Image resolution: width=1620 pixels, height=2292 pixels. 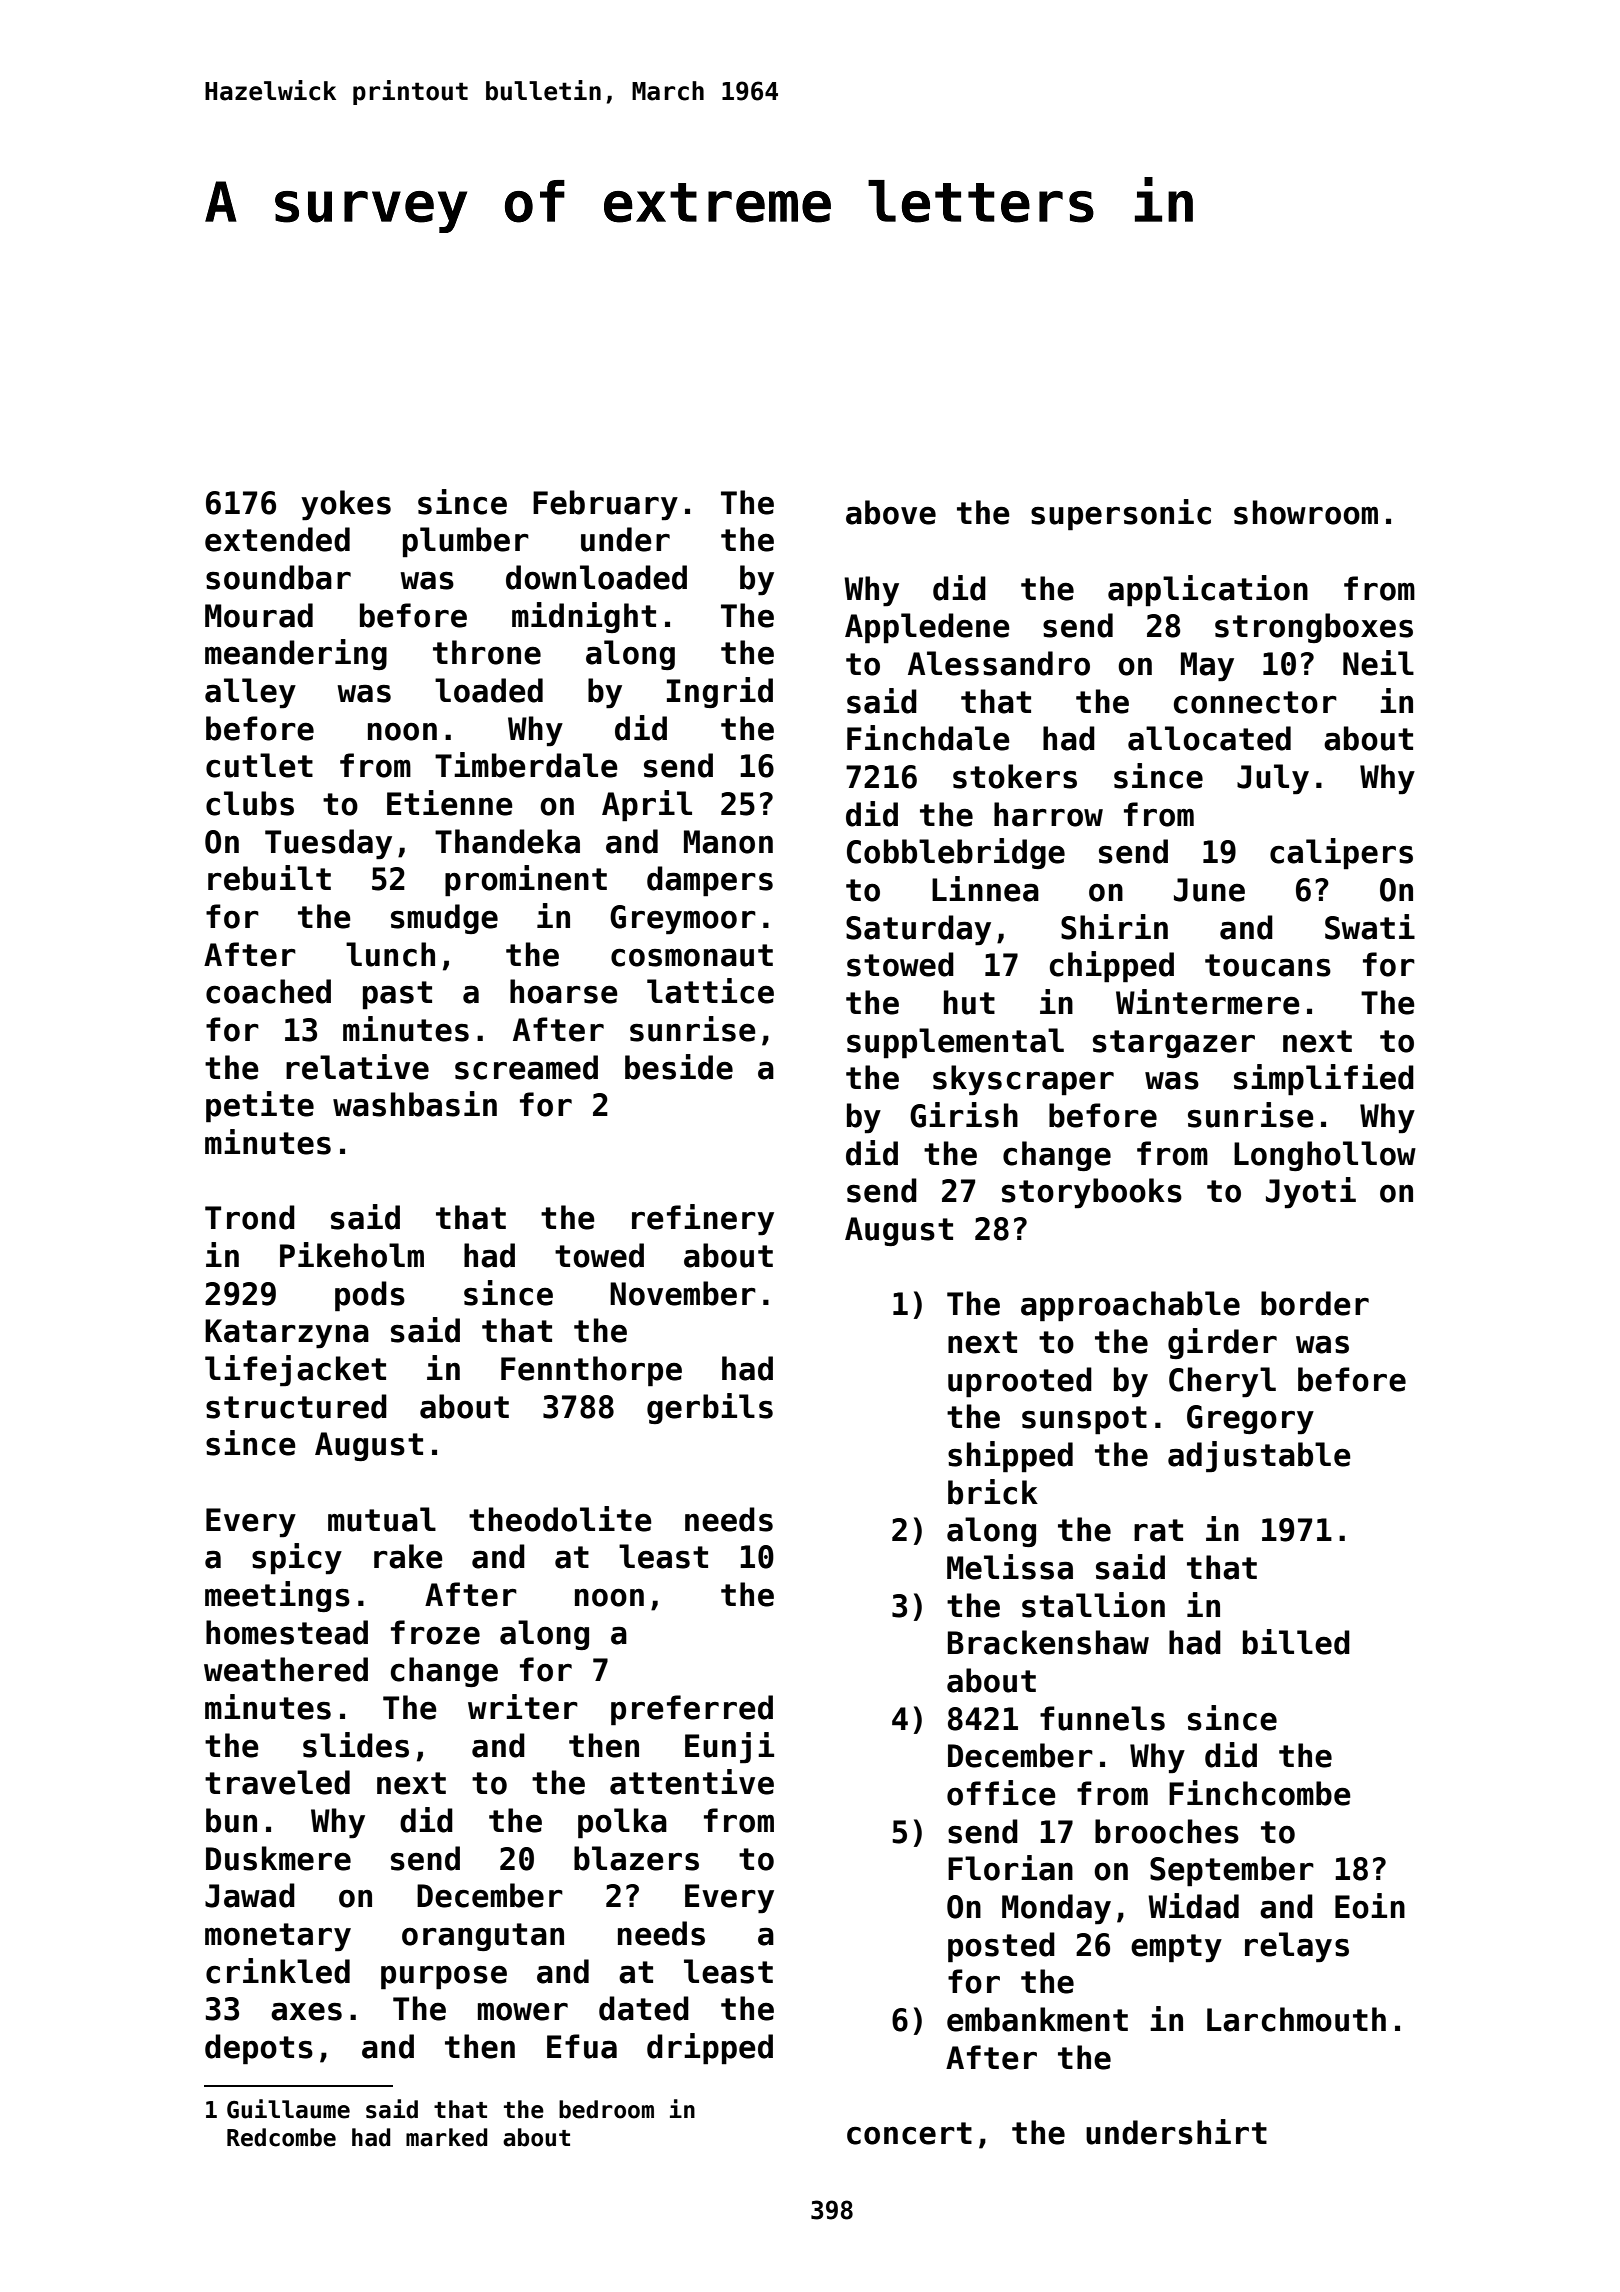 What do you see at coordinates (918, 930) in the screenshot?
I see `Saturday` at bounding box center [918, 930].
